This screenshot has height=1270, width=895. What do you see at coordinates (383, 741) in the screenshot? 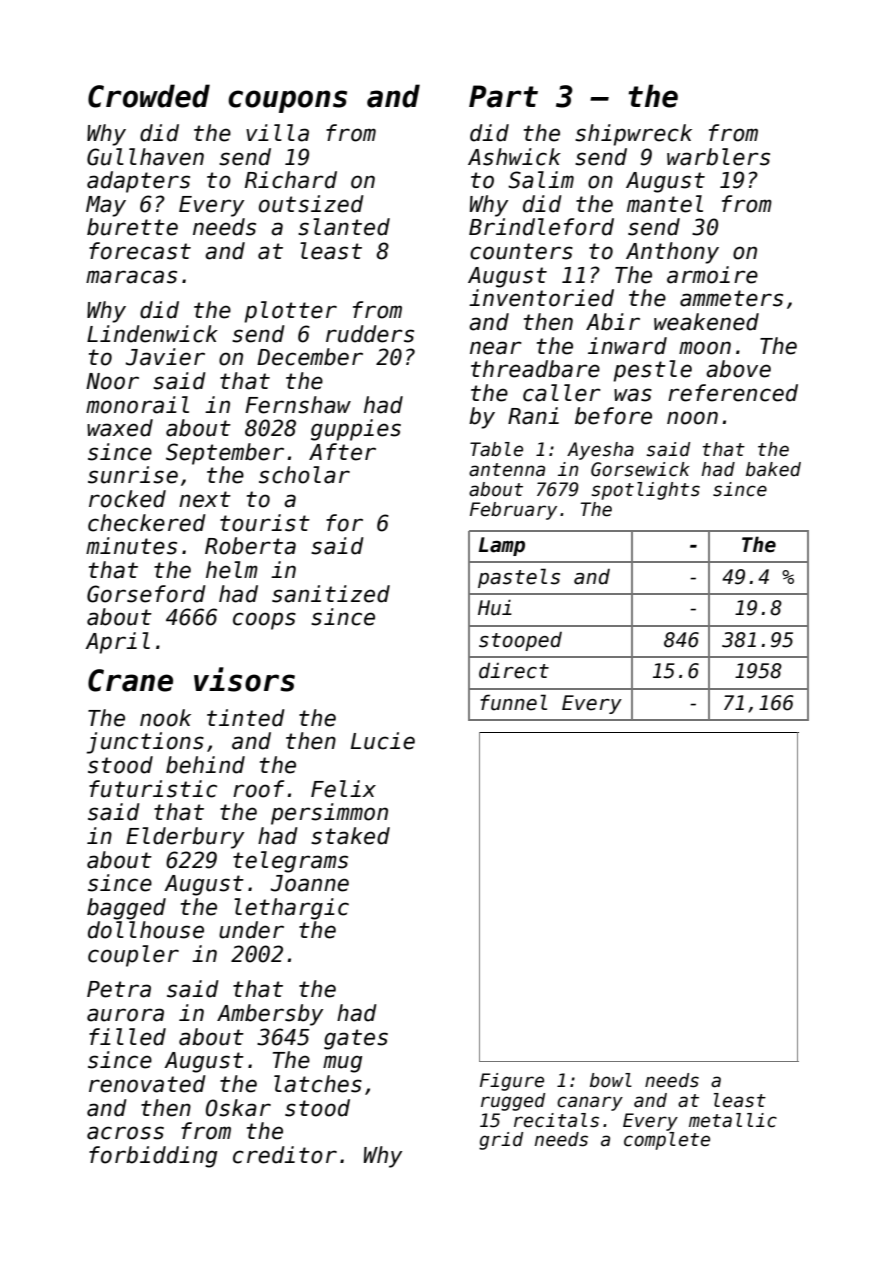
I see `Lucie` at bounding box center [383, 741].
